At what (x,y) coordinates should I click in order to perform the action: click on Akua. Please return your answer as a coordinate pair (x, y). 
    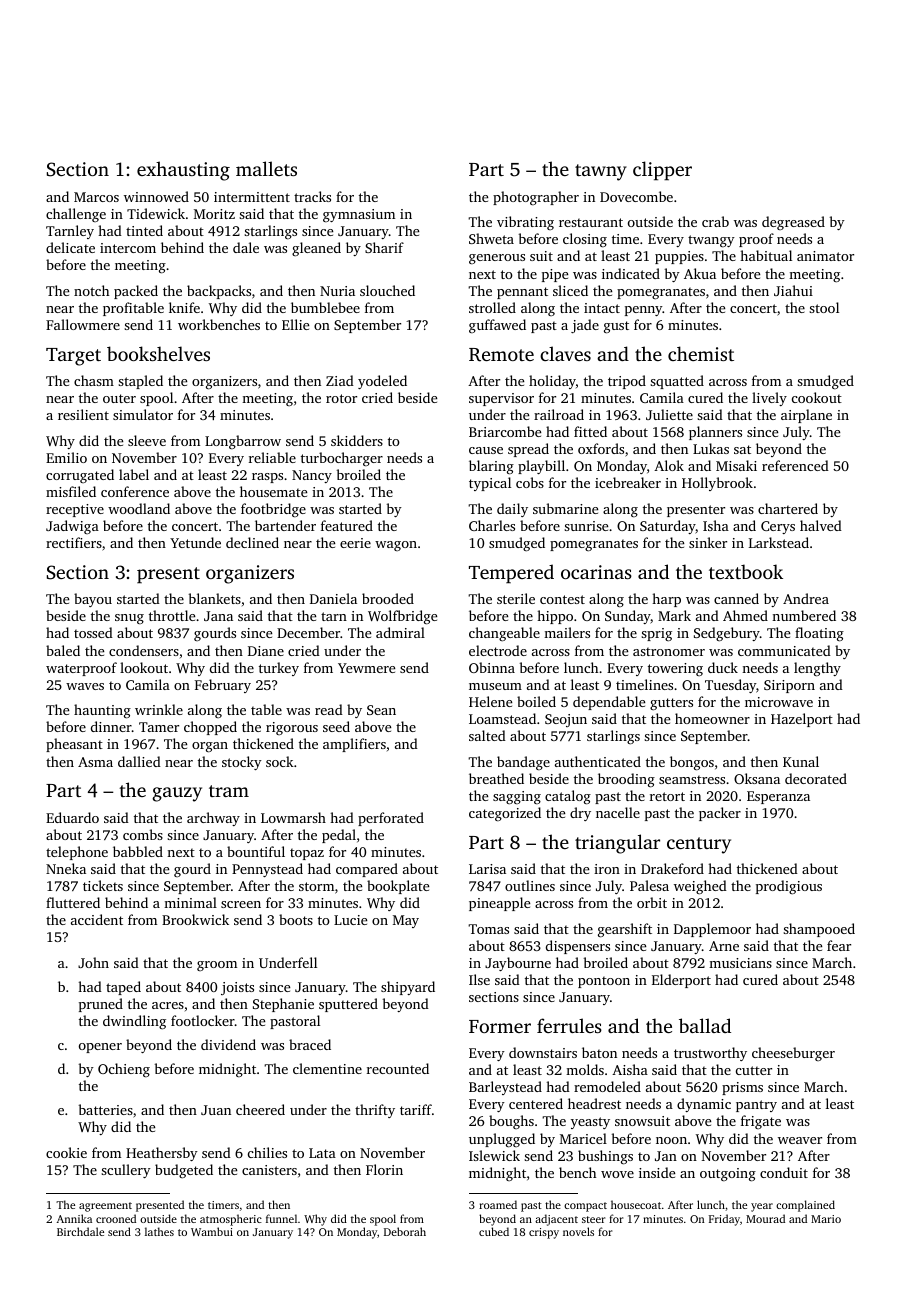
    Looking at the image, I should click on (700, 273).
